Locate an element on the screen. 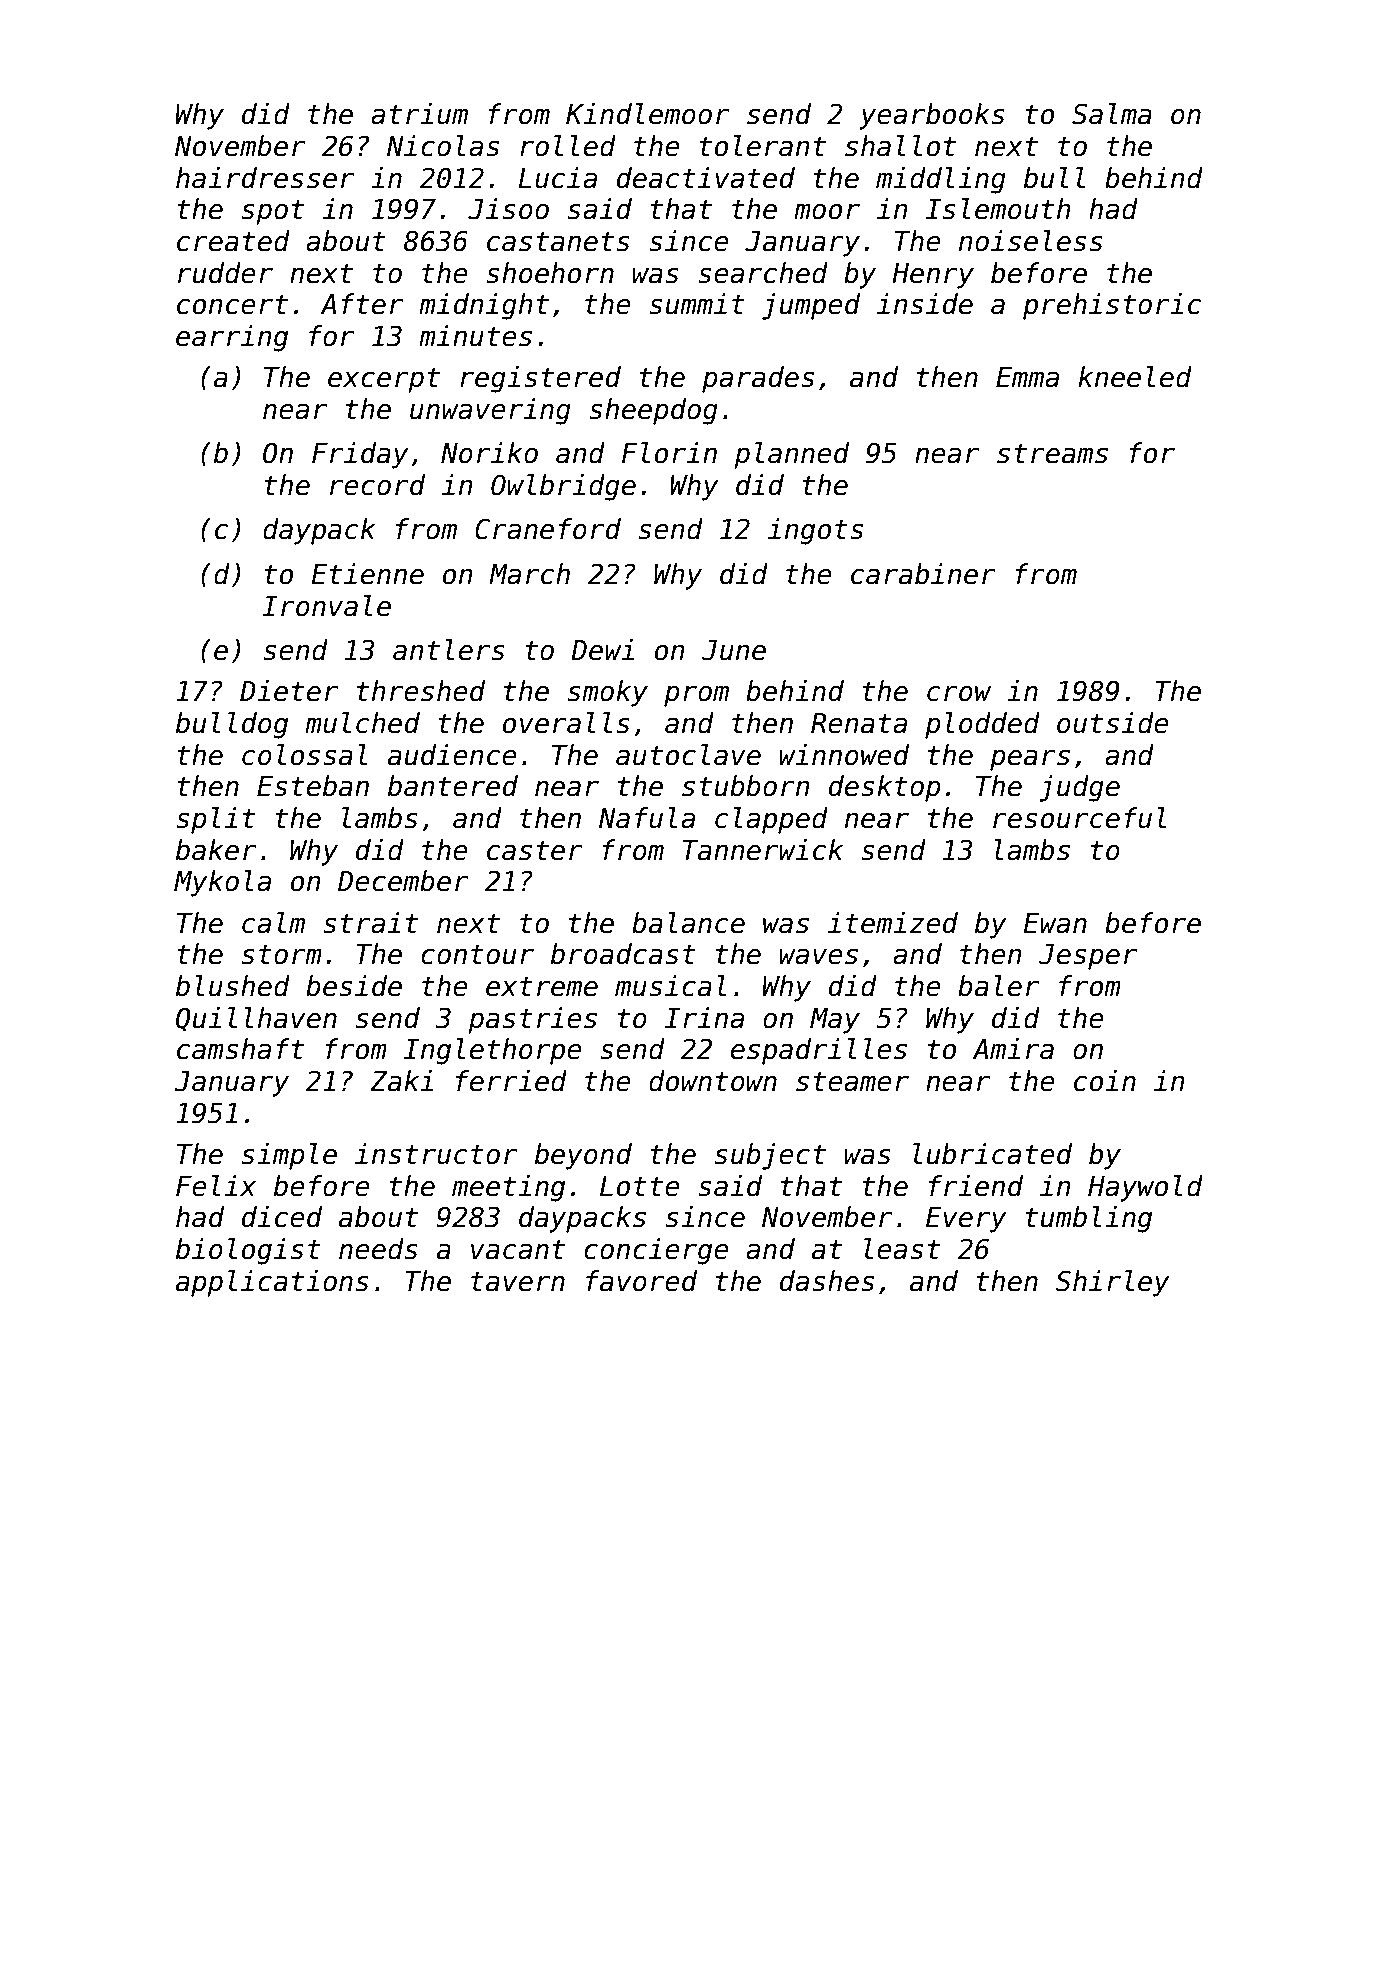 The height and width of the screenshot is (1969, 1386). rolled is located at coordinates (568, 146).
